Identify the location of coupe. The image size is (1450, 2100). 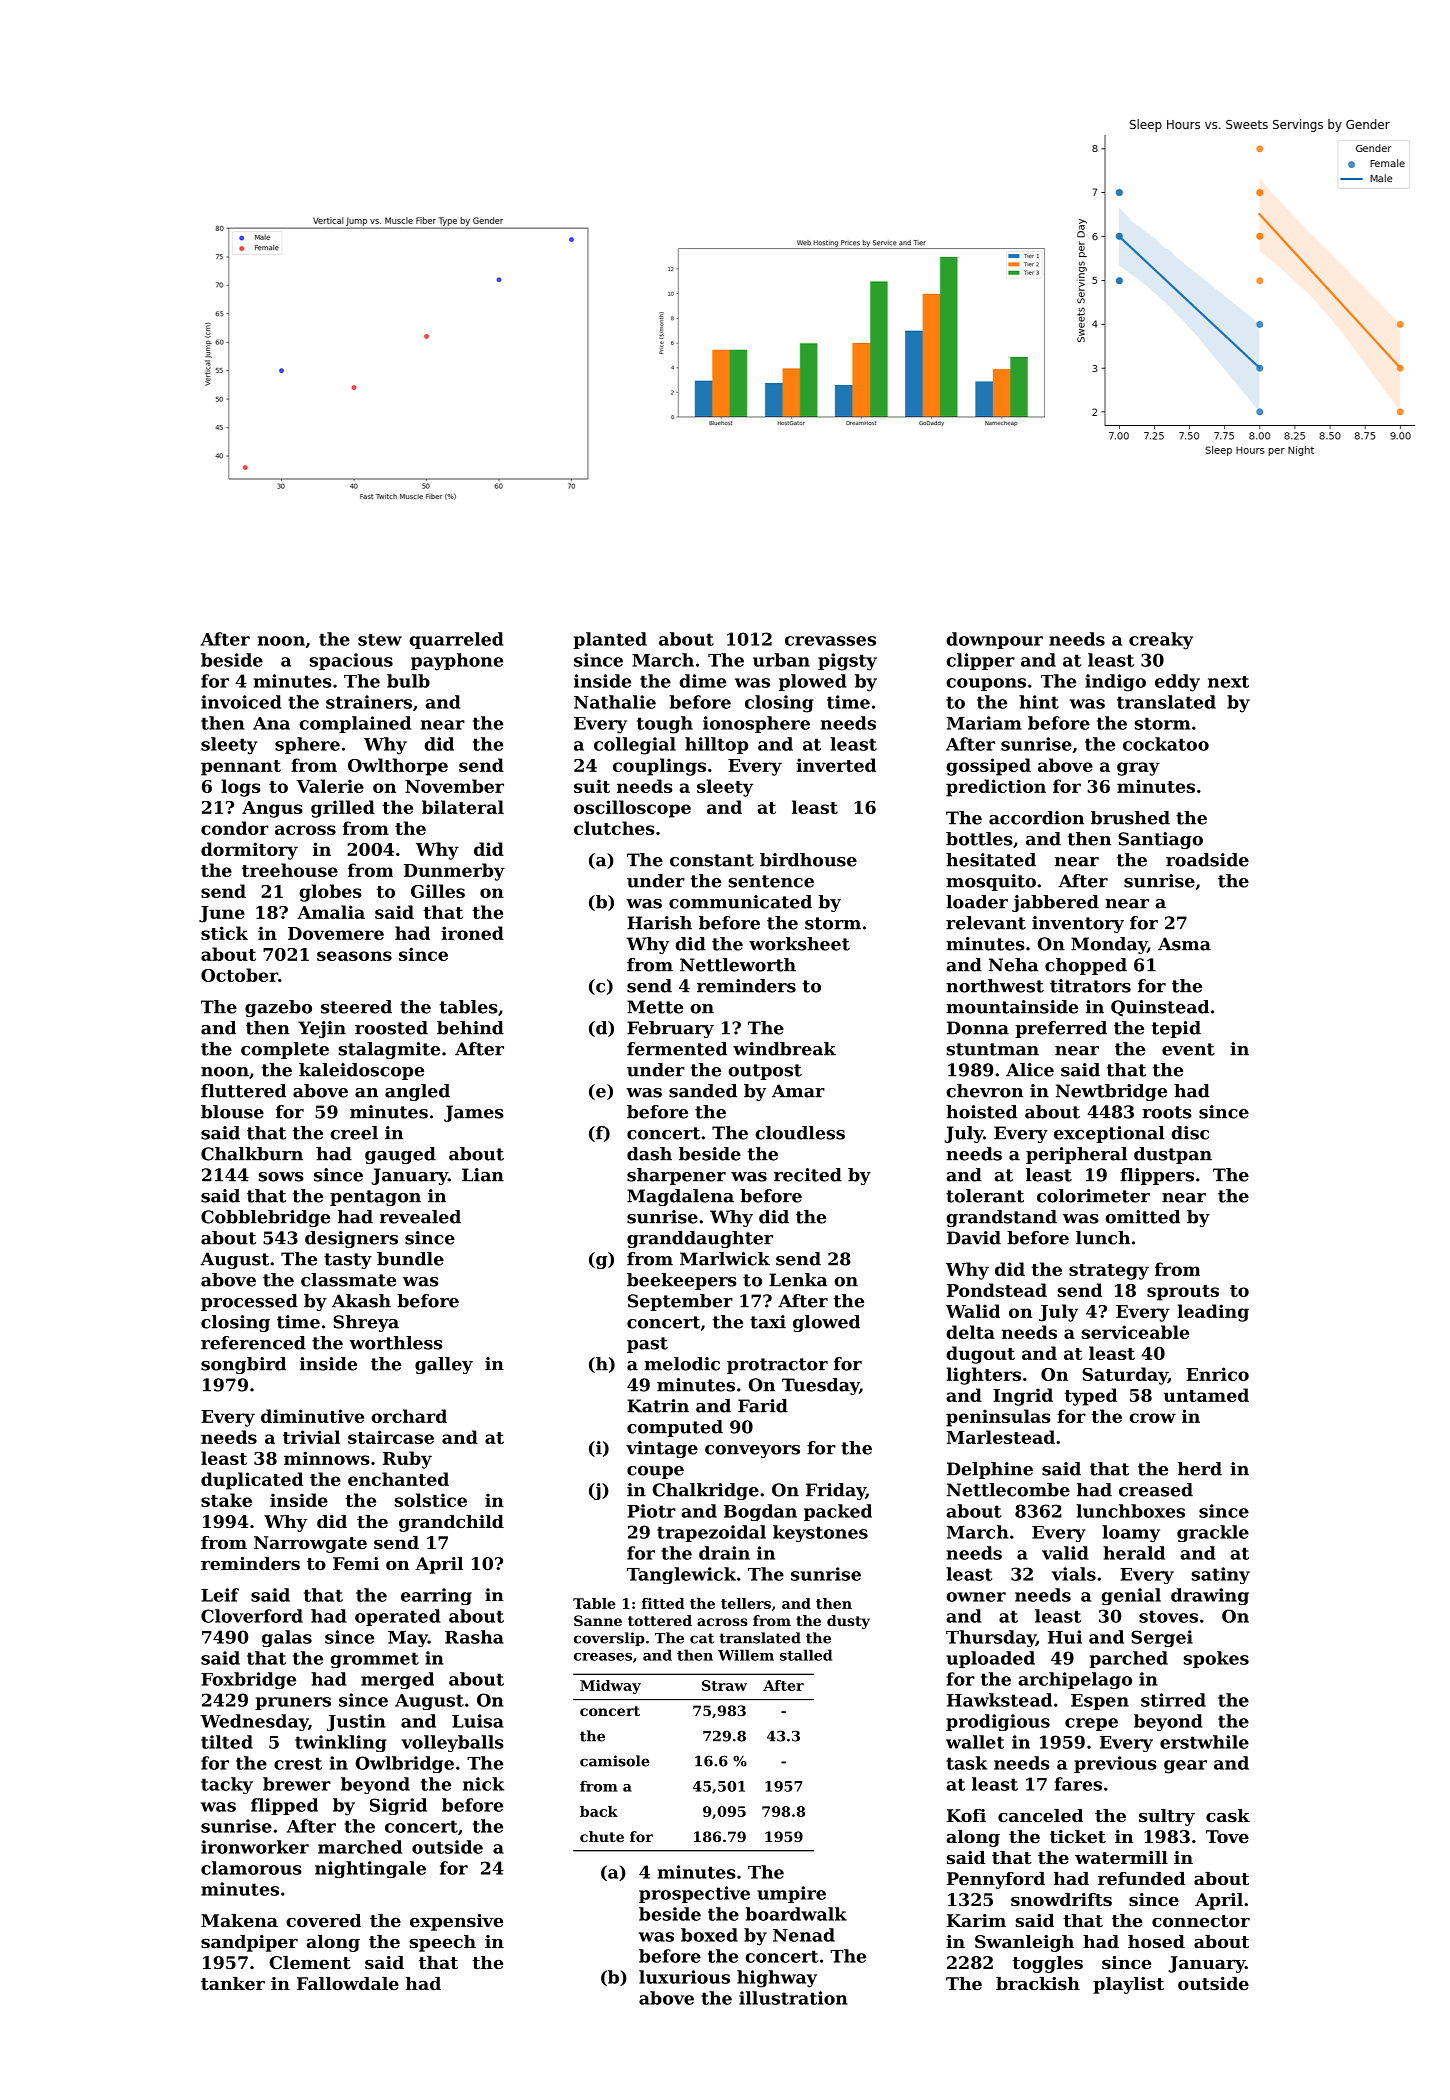
(655, 1472).
